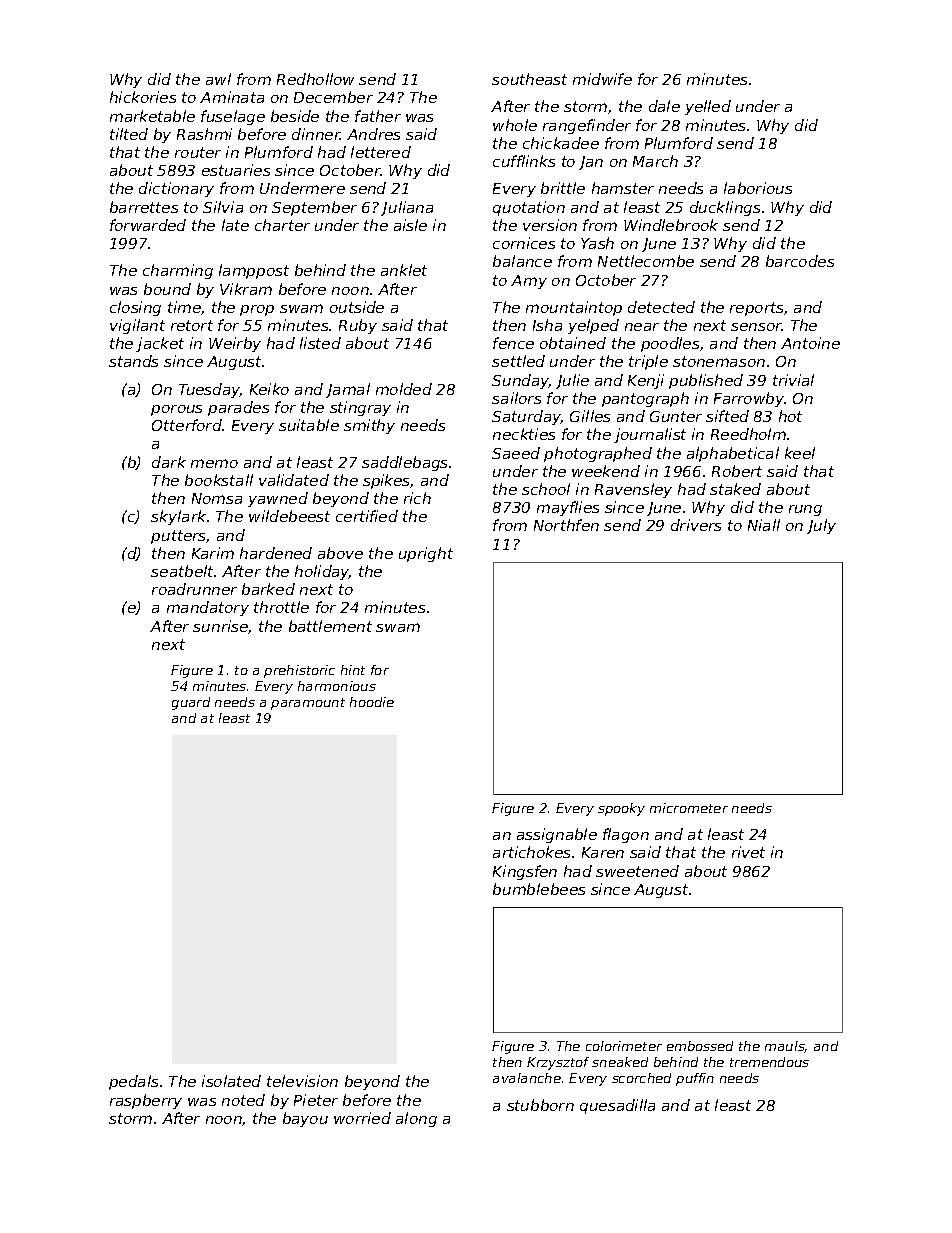 The width and height of the document is (952, 1233). I want to click on reports, so click(756, 309).
